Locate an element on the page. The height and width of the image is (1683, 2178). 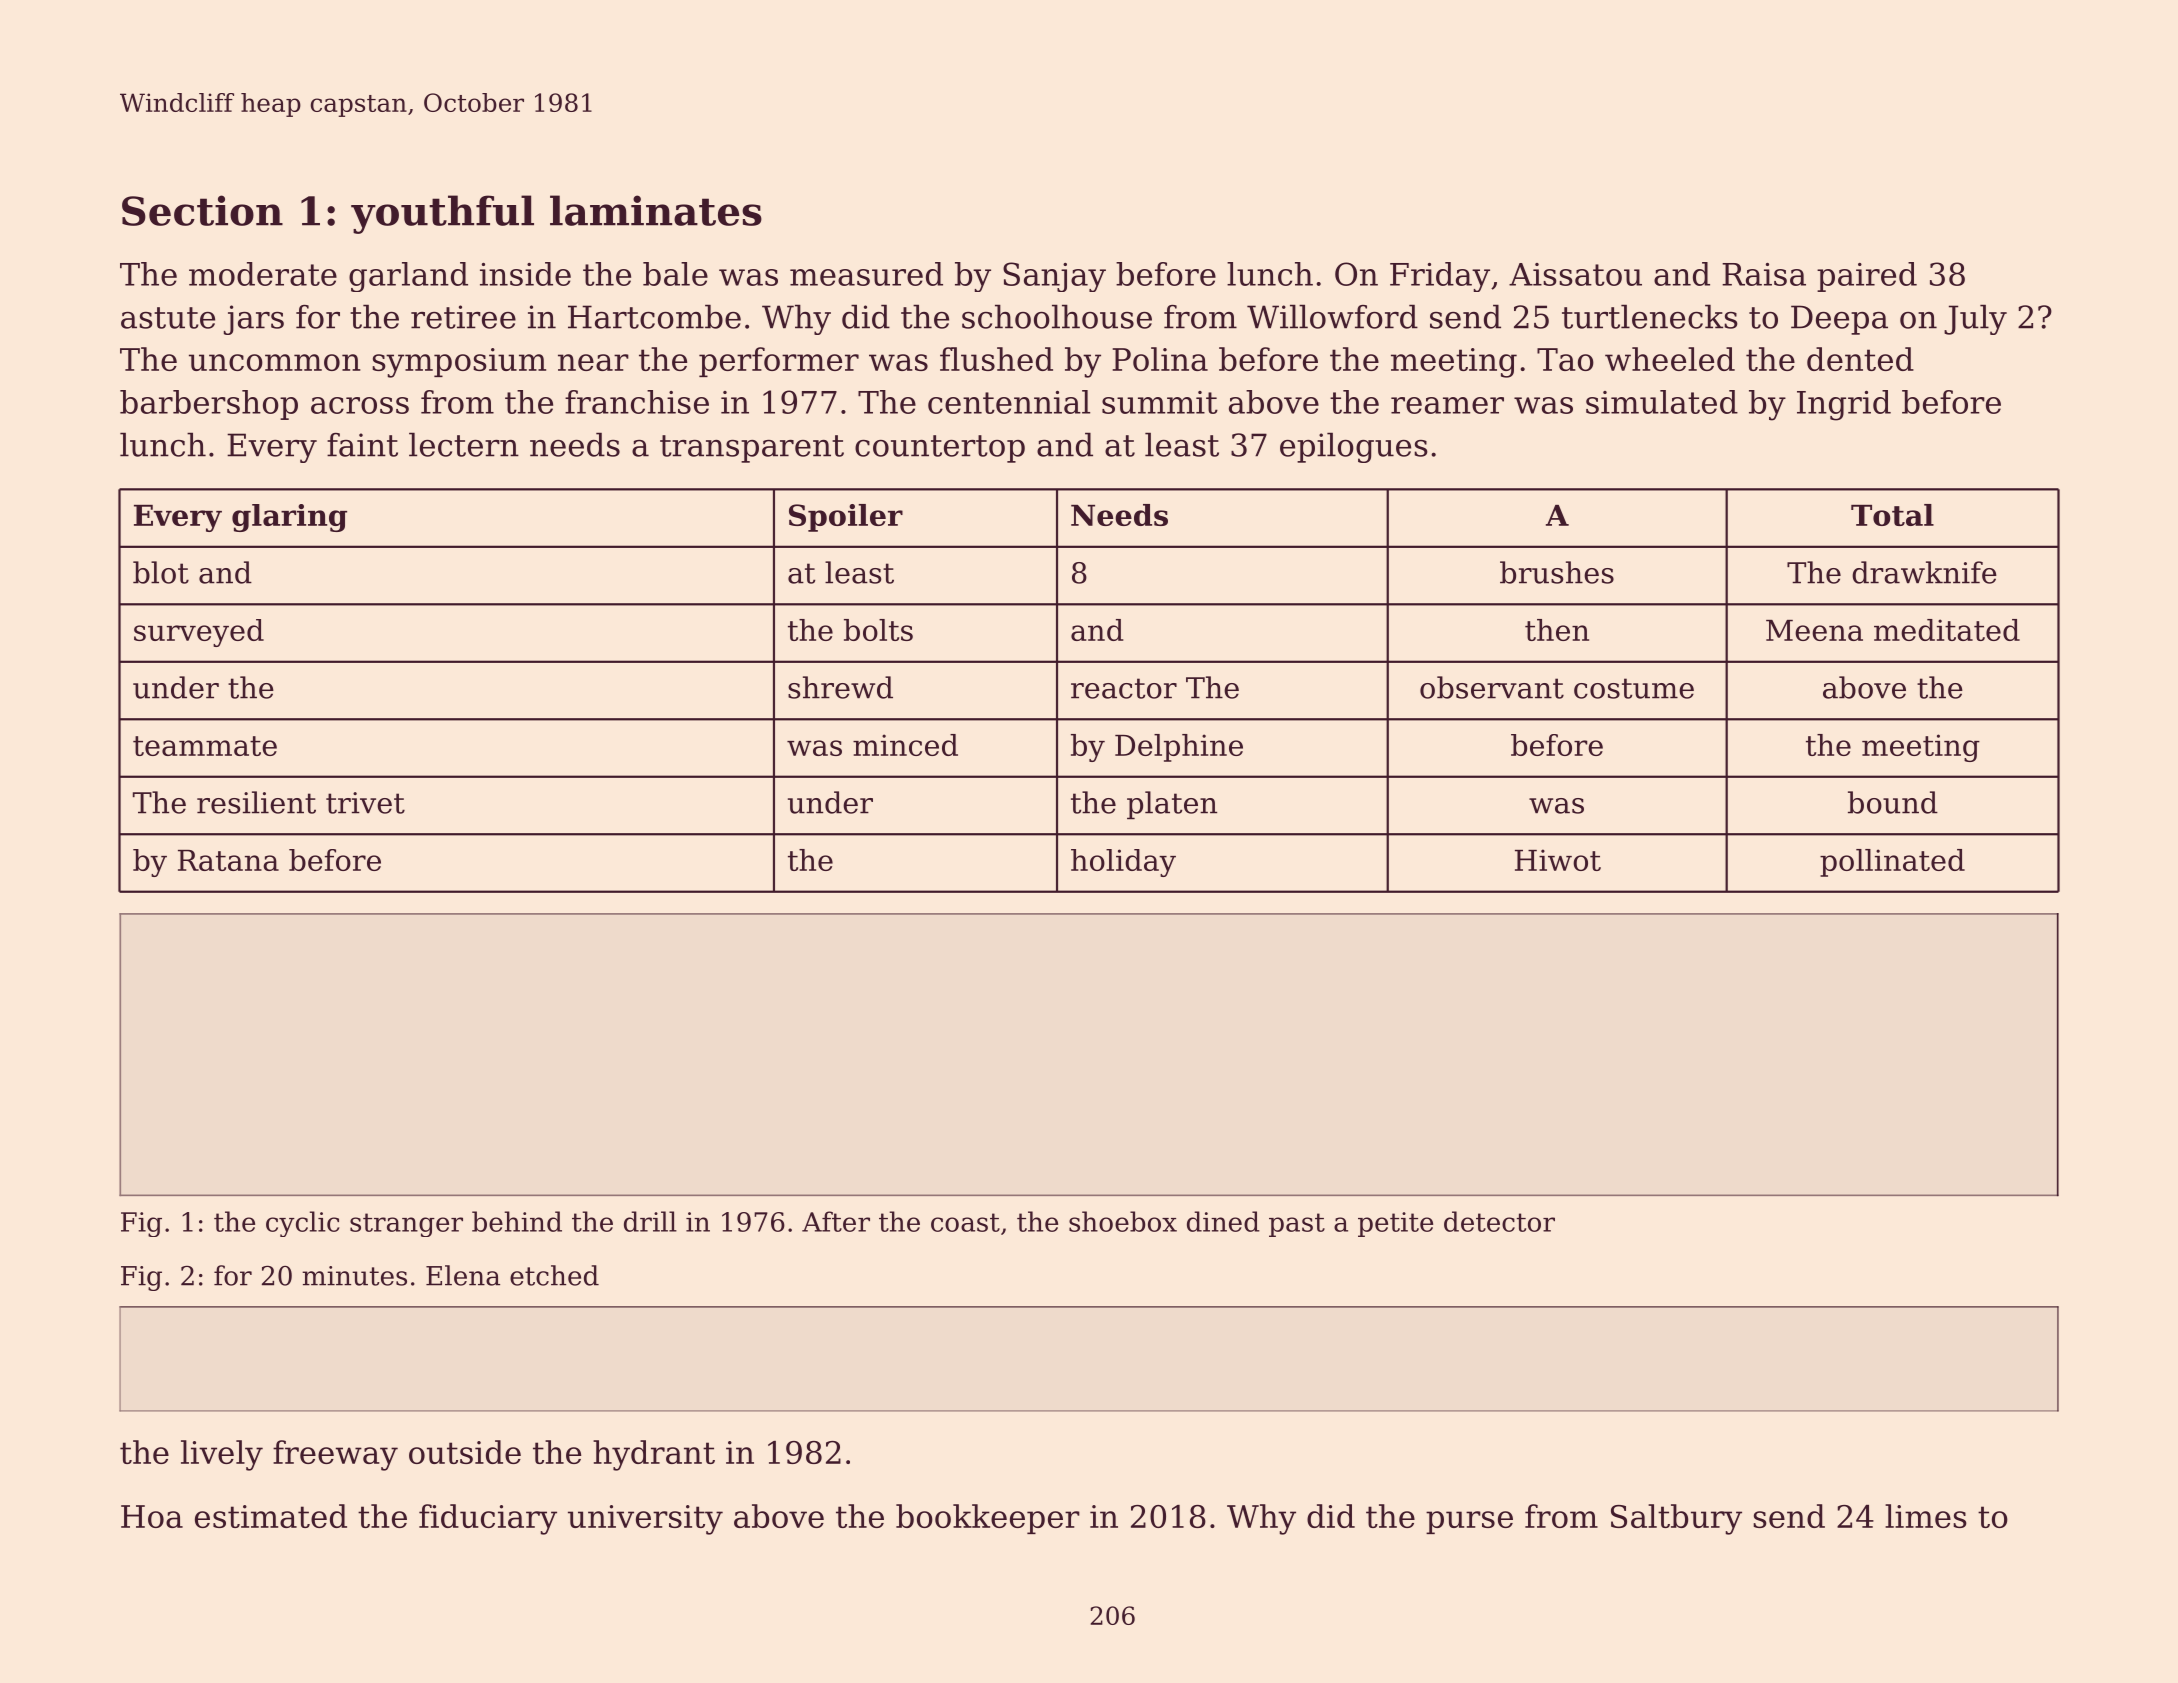
Saltbury is located at coordinates (1676, 1519).
